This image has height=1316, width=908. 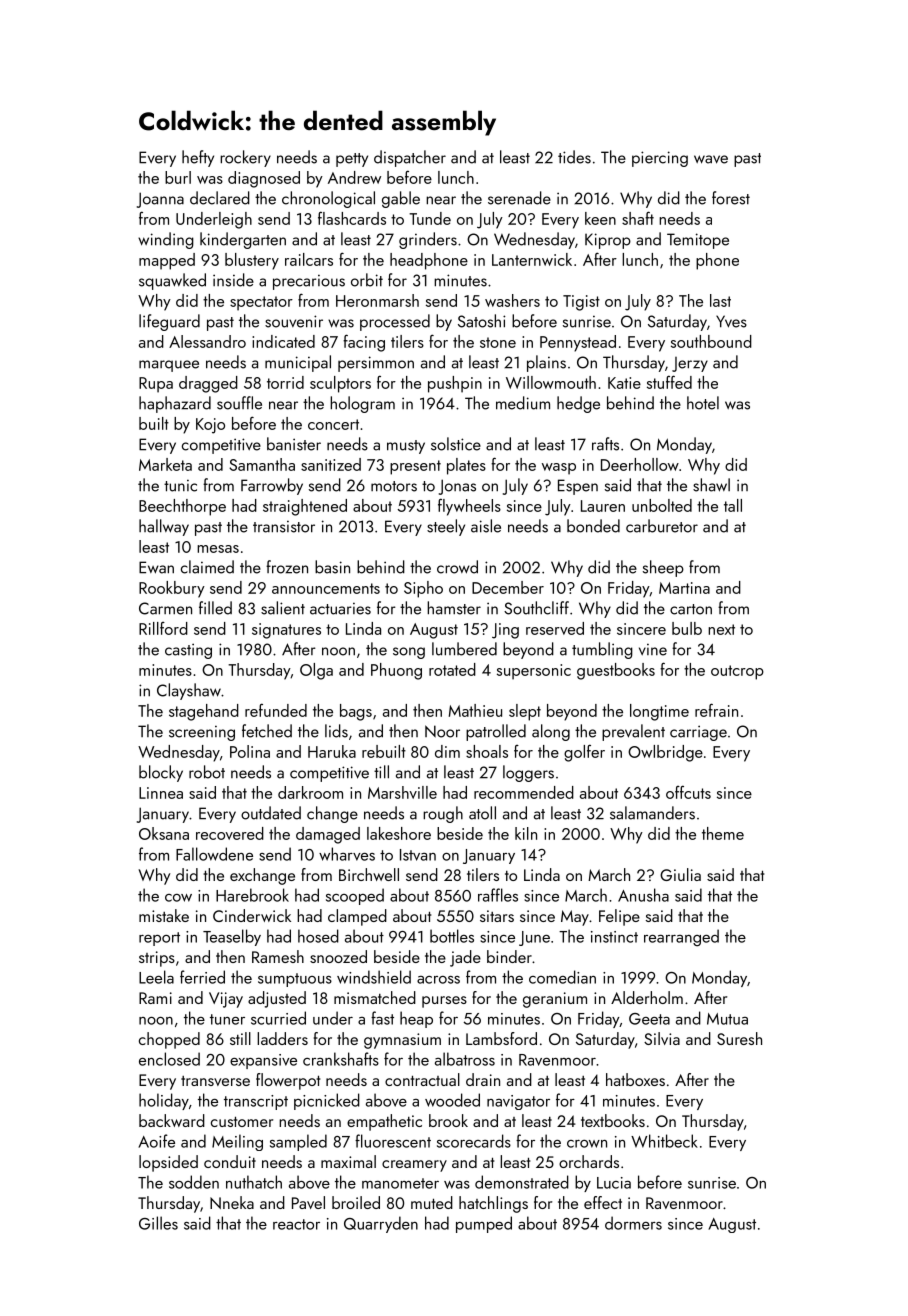 What do you see at coordinates (298, 1142) in the image?
I see `sampled` at bounding box center [298, 1142].
